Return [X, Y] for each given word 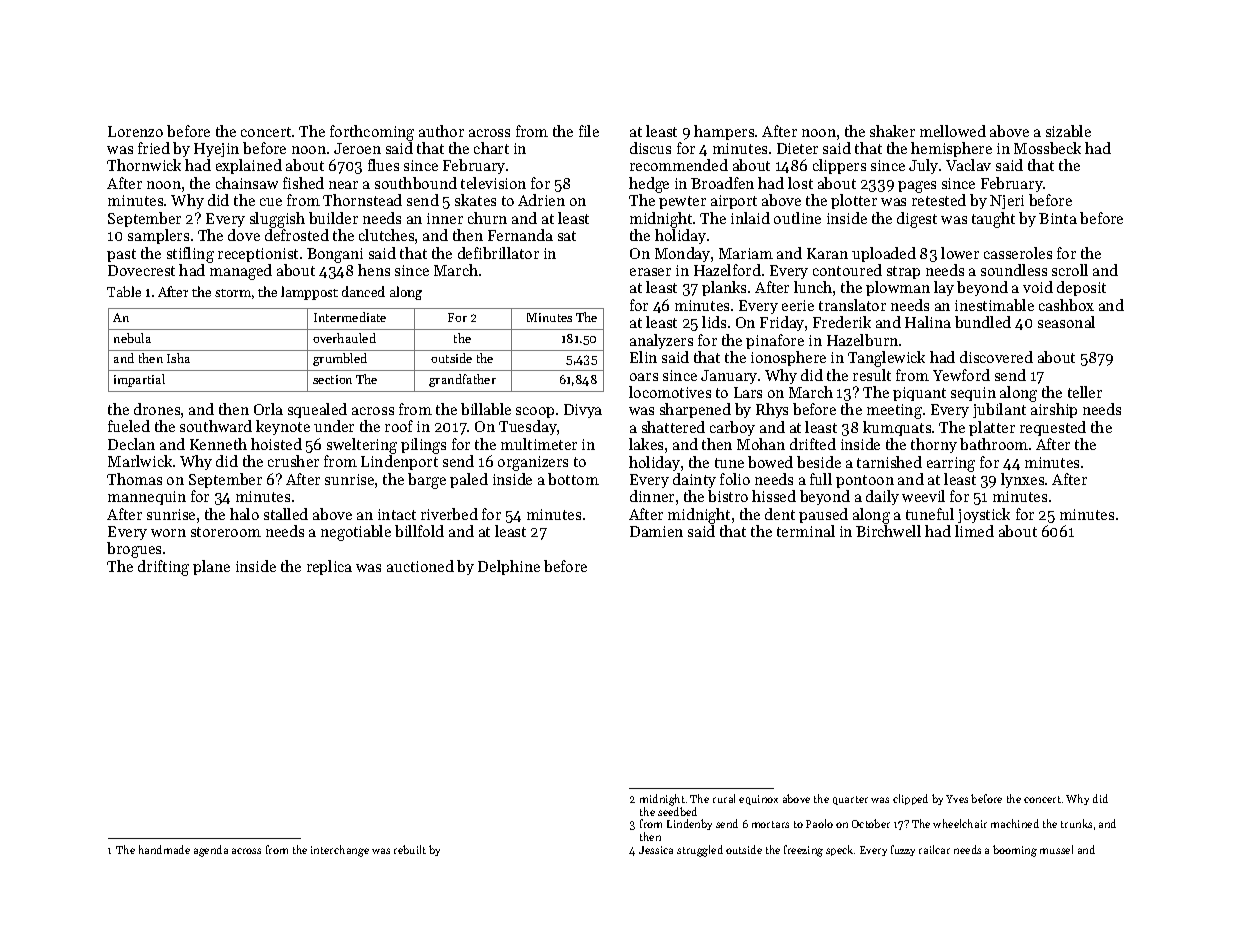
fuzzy [903, 850]
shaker [892, 131]
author [441, 131]
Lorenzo [135, 131]
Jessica [656, 850]
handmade [164, 849]
